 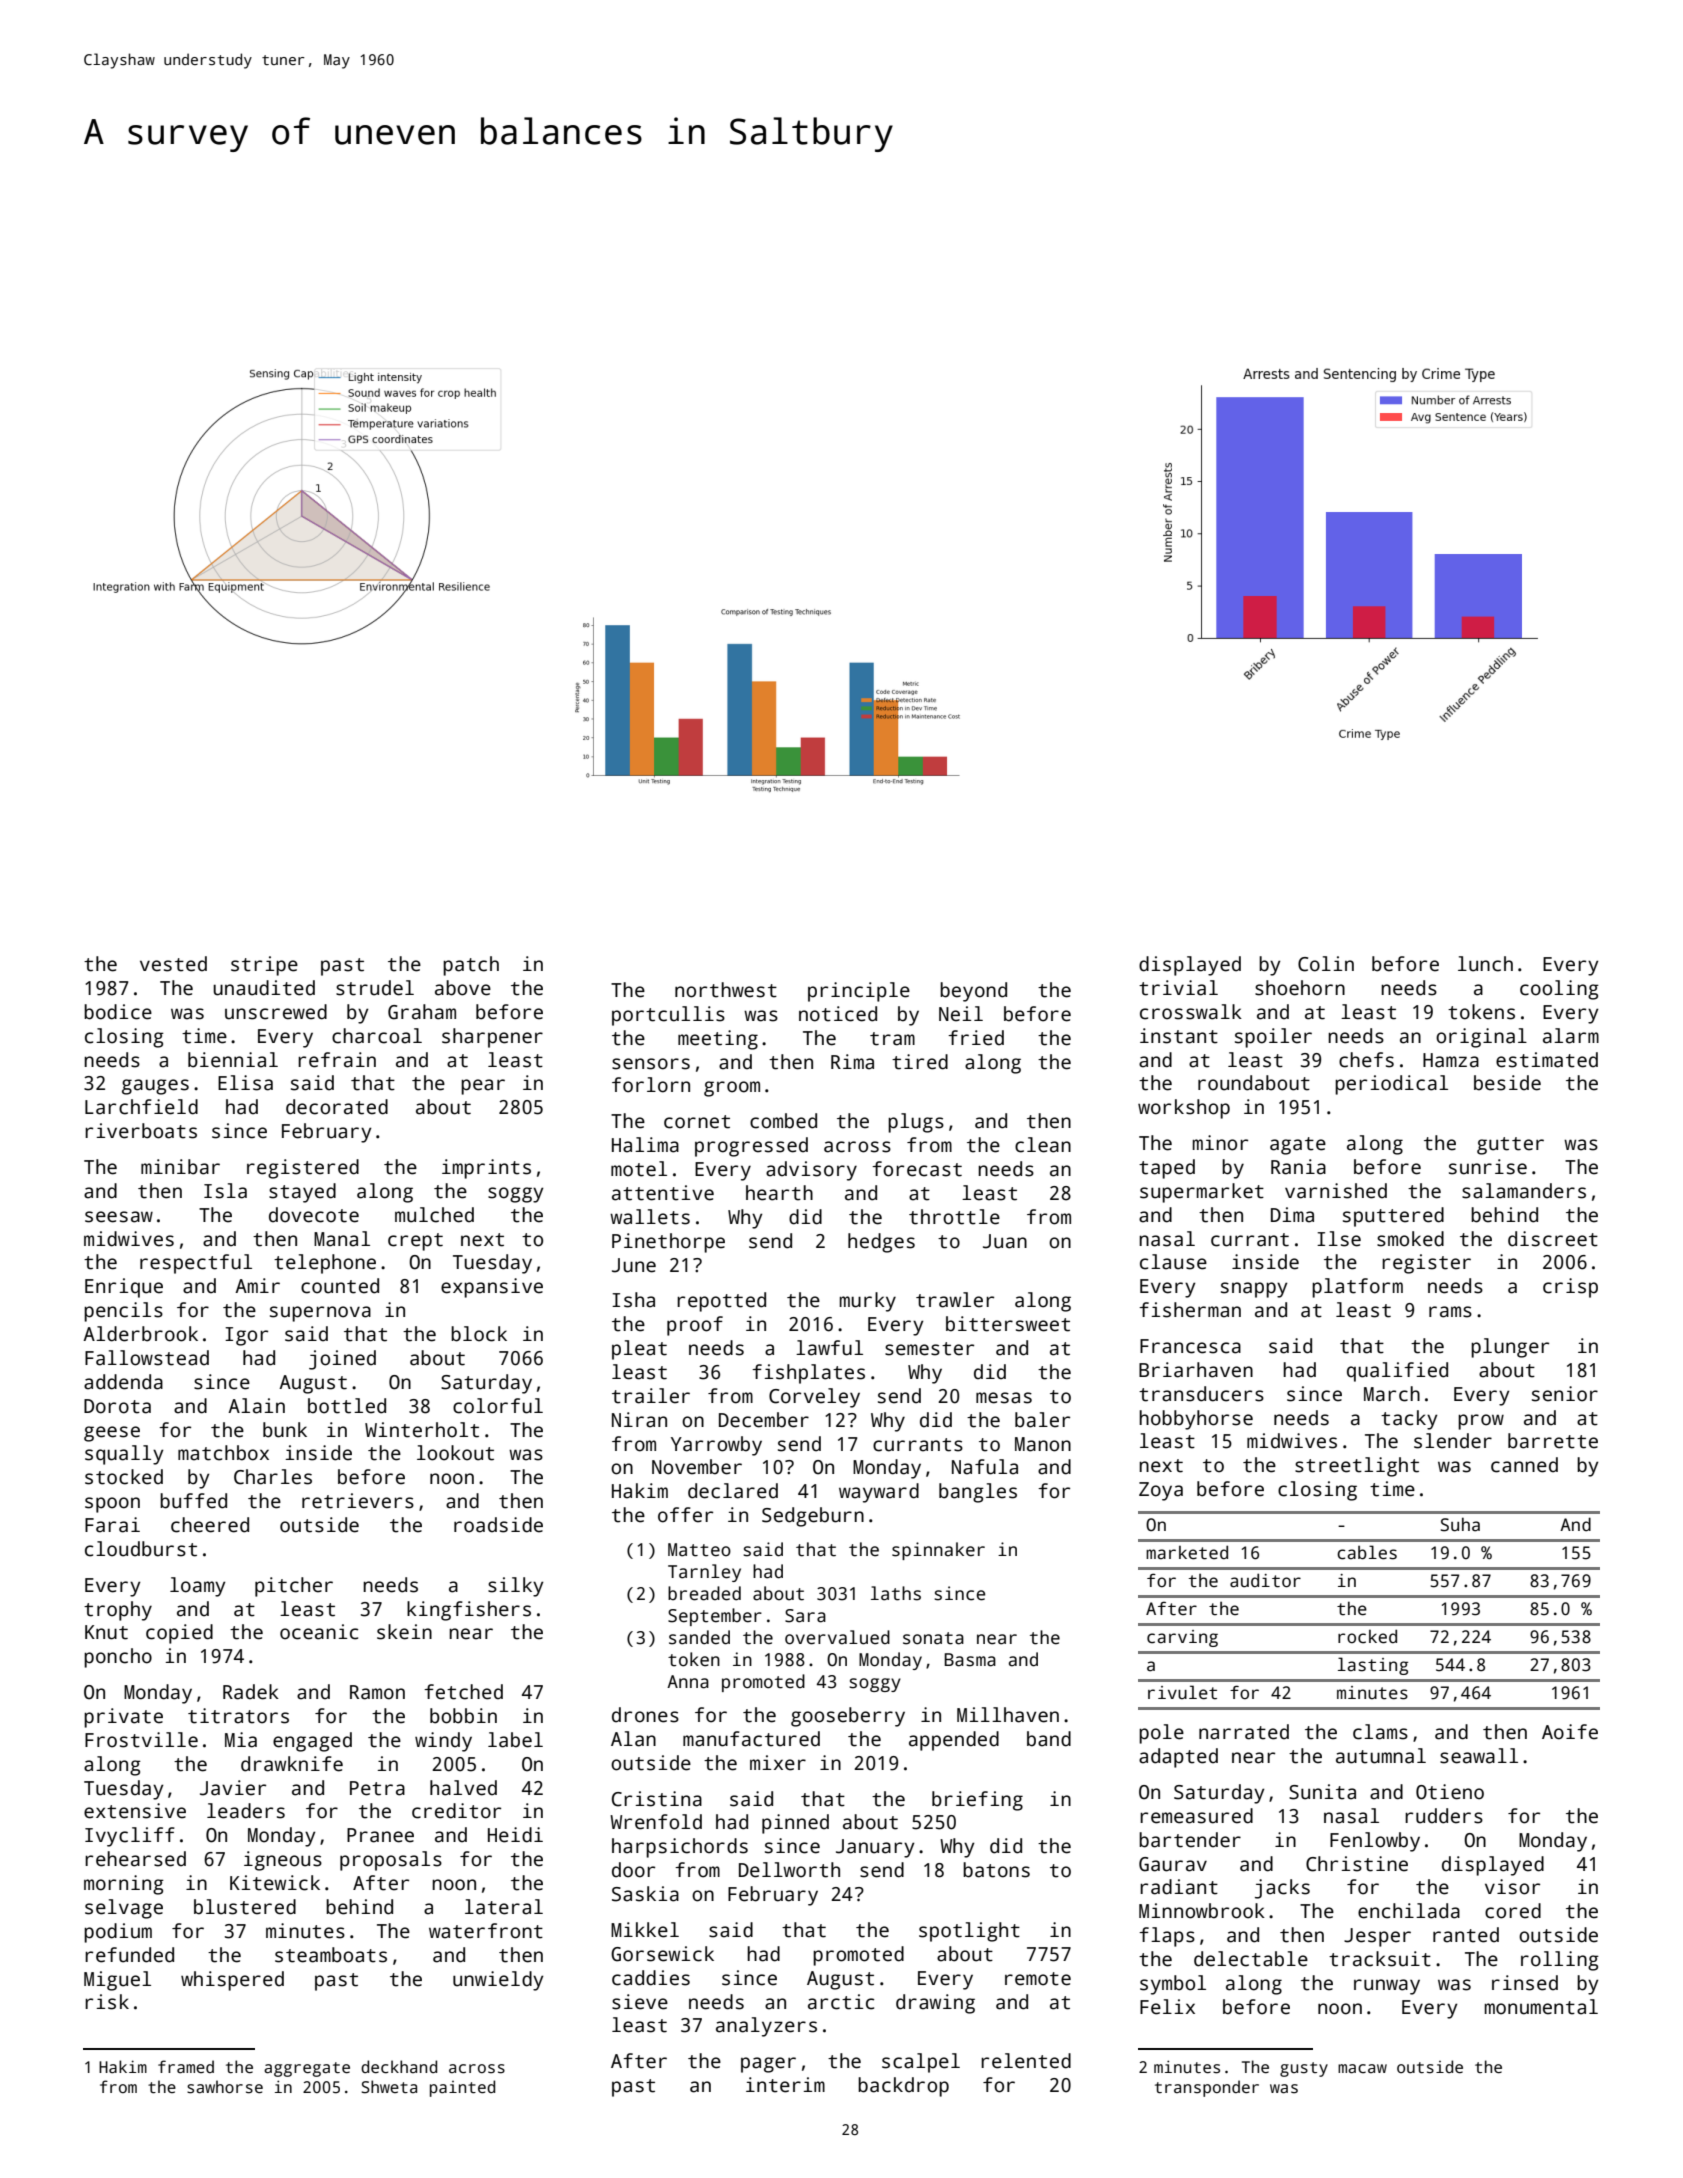 I want to click on Enrique, so click(x=124, y=1288).
